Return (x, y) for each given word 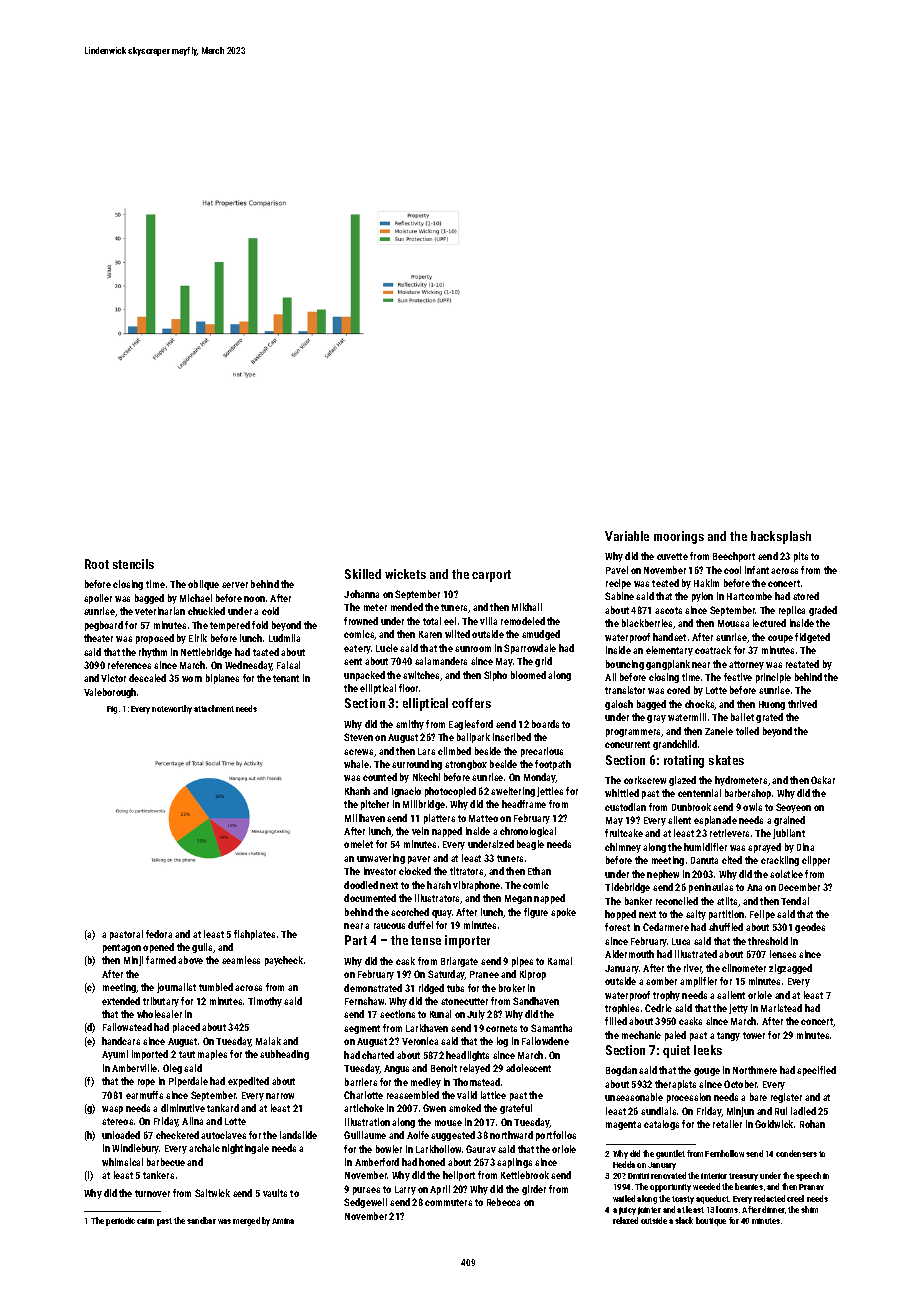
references (129, 665)
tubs (455, 988)
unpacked (364, 676)
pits (801, 557)
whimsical (122, 1162)
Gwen (434, 1108)
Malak (268, 1041)
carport (491, 576)
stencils (133, 564)
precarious (542, 752)
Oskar (823, 780)
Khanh (357, 791)
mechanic (641, 1035)
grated (769, 718)
